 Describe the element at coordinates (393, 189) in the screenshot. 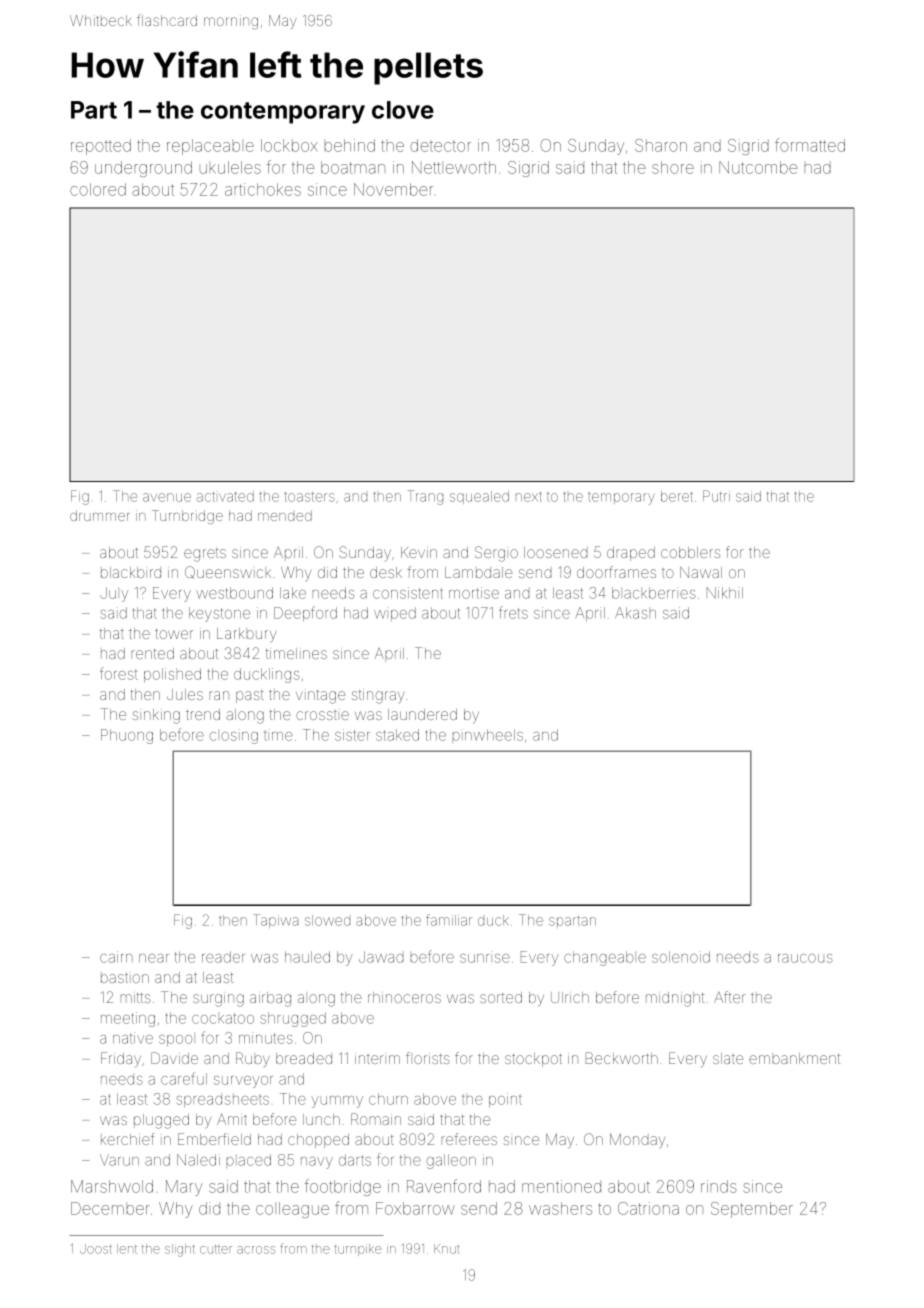

I see `November` at that location.
